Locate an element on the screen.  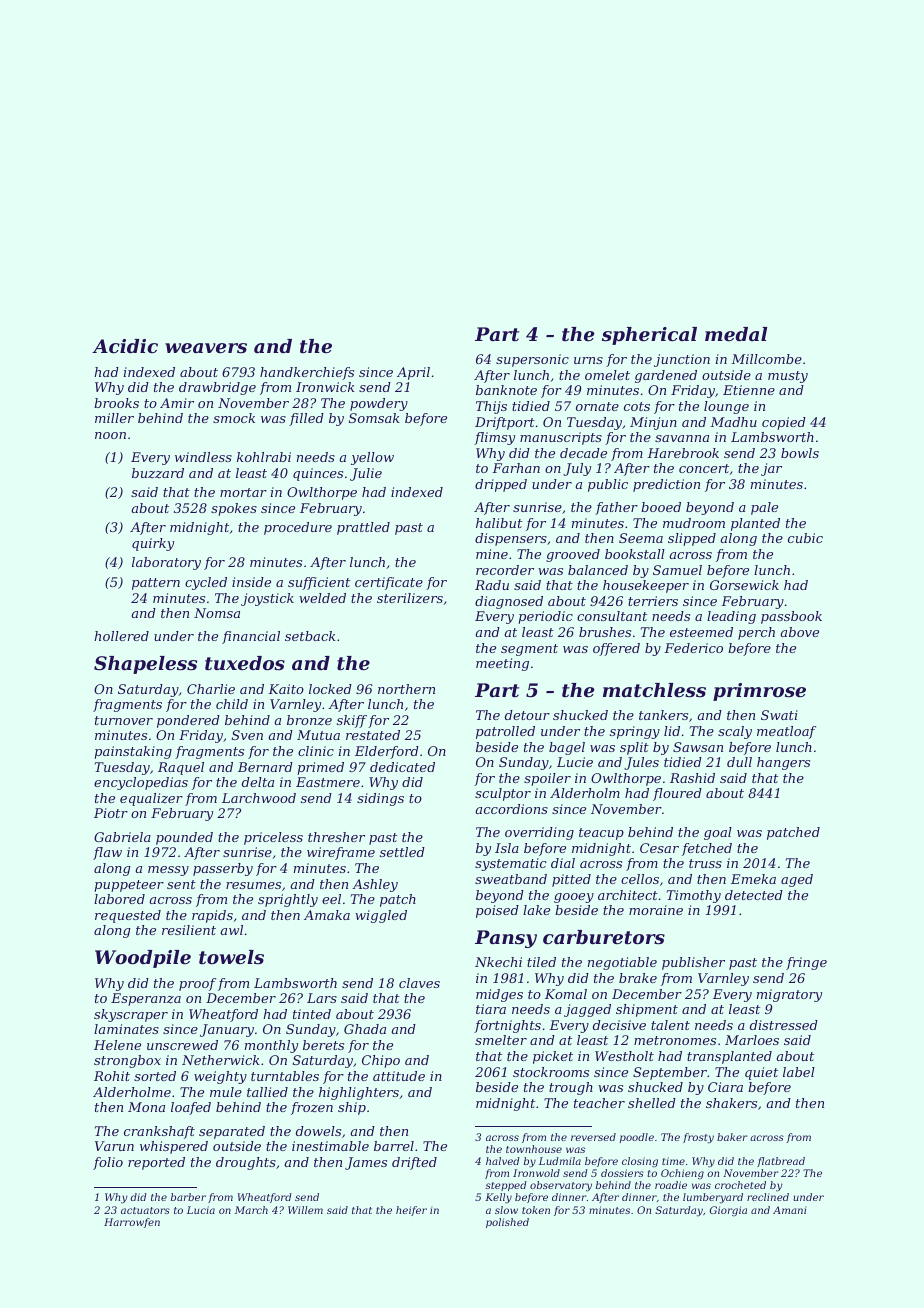
midges is located at coordinates (499, 995).
